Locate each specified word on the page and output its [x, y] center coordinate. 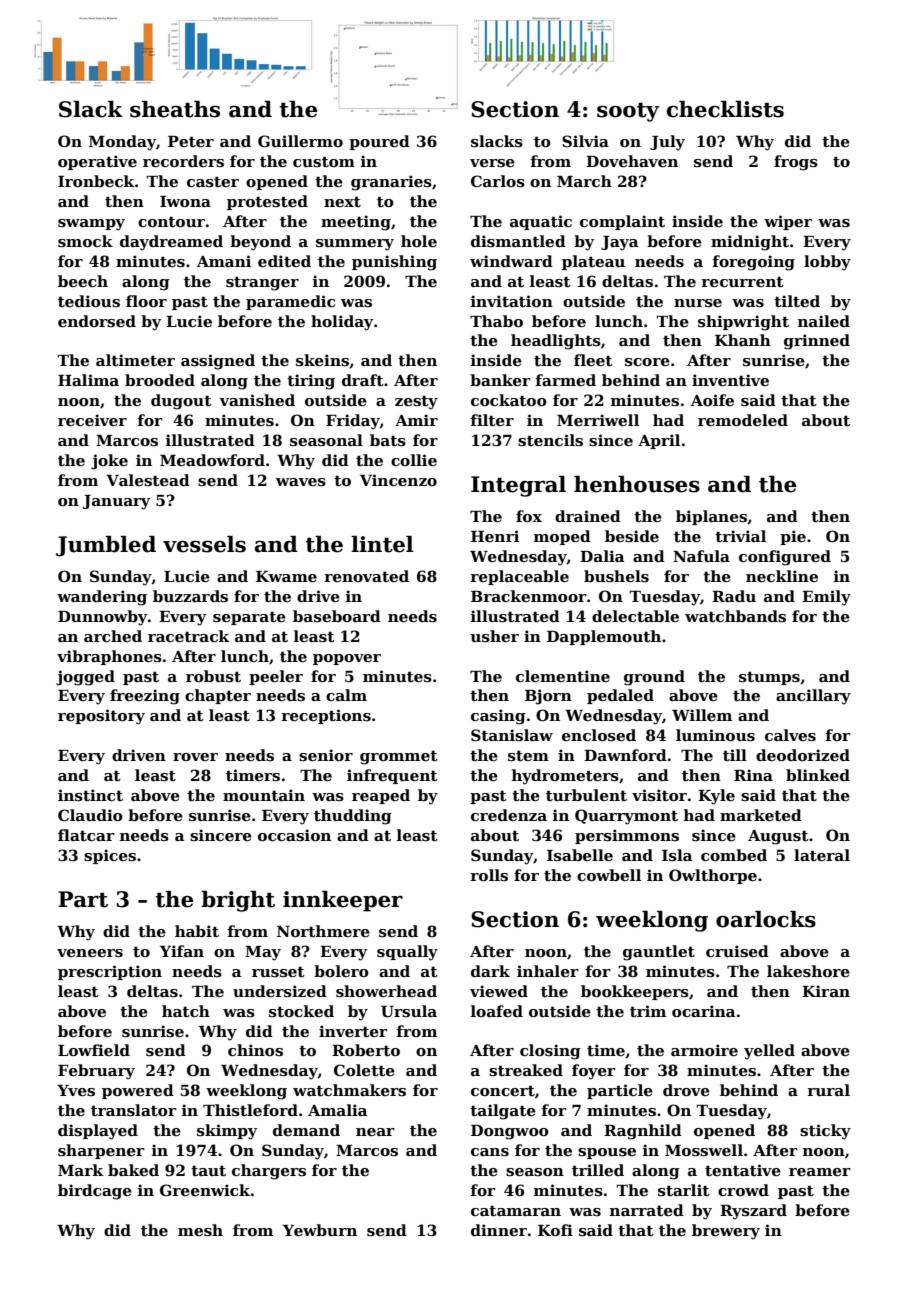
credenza [509, 815]
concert [503, 1090]
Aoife [712, 400]
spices [110, 856]
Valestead [148, 480]
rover [195, 757]
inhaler [548, 971]
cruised [737, 951]
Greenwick [205, 1190]
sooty [628, 112]
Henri [495, 536]
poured [379, 142]
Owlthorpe [713, 876]
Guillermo [300, 141]
